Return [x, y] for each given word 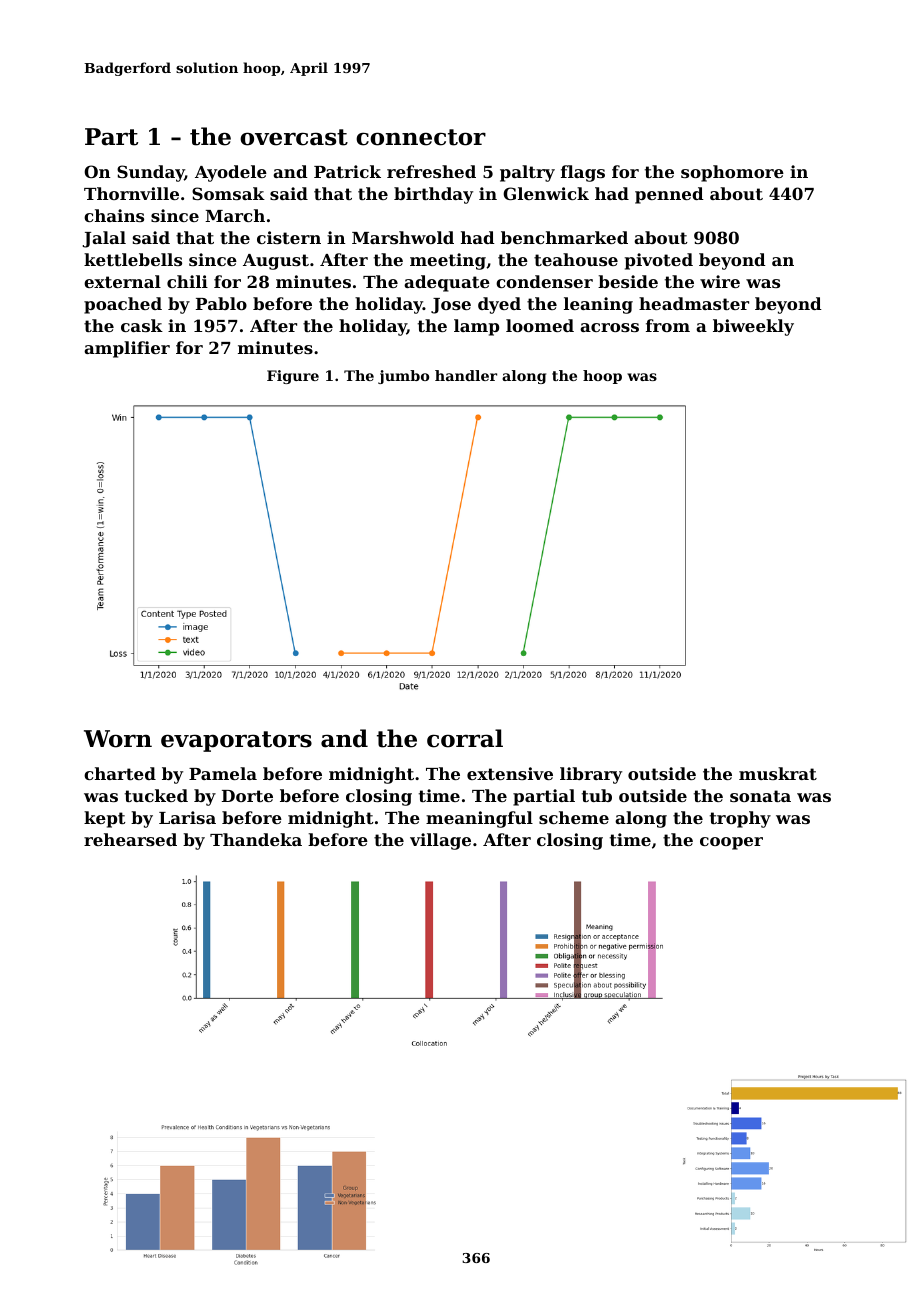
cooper [731, 843]
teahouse [576, 259]
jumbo [403, 377]
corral [465, 738]
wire [720, 281]
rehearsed [130, 839]
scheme [574, 817]
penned [669, 195]
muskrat [778, 773]
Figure [293, 377]
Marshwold [403, 237]
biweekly [753, 327]
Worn [118, 739]
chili [187, 281]
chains [114, 215]
